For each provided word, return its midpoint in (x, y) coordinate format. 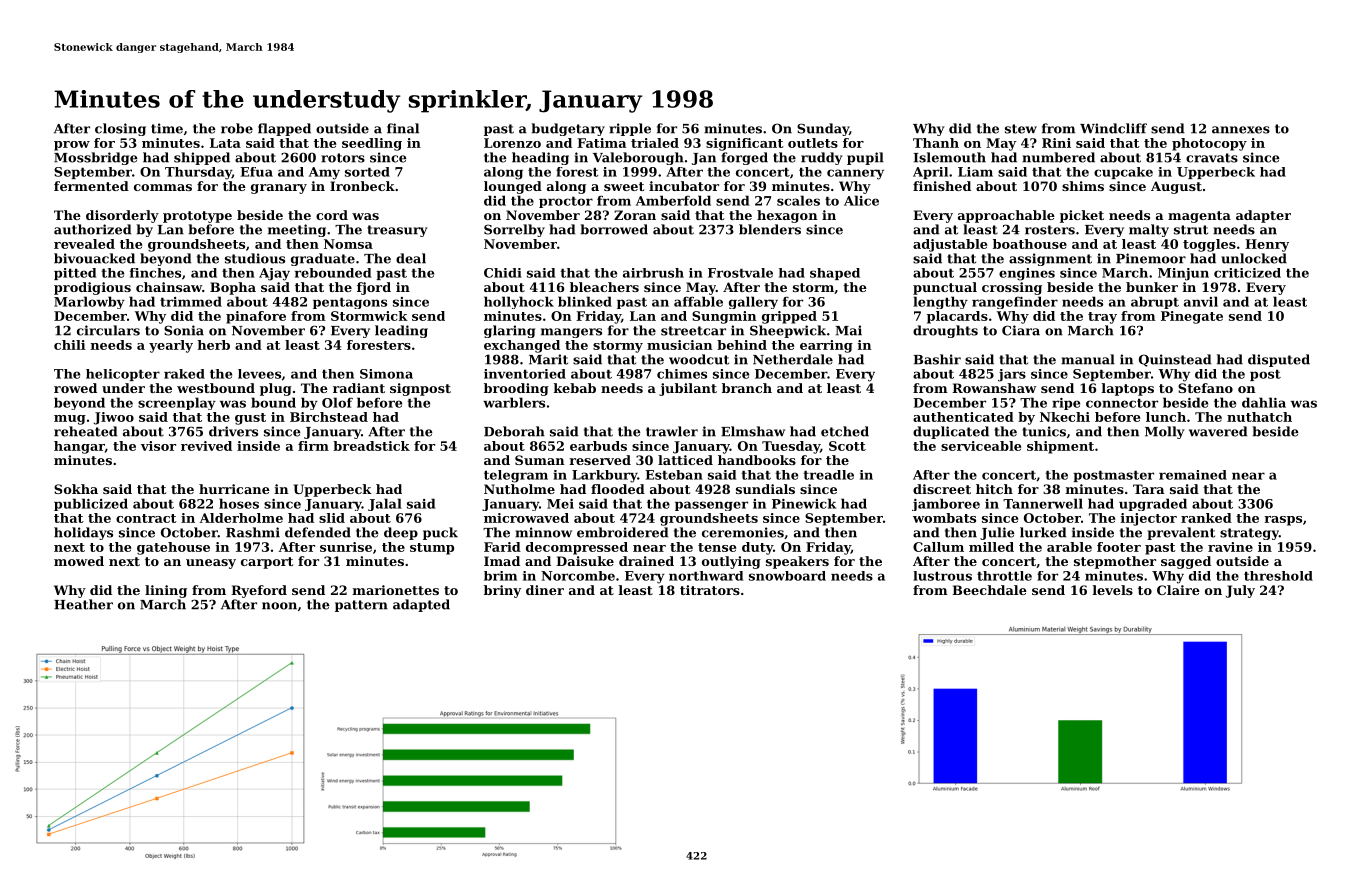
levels (1113, 590)
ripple (630, 129)
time (167, 128)
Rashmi (253, 532)
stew (1021, 129)
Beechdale (989, 590)
